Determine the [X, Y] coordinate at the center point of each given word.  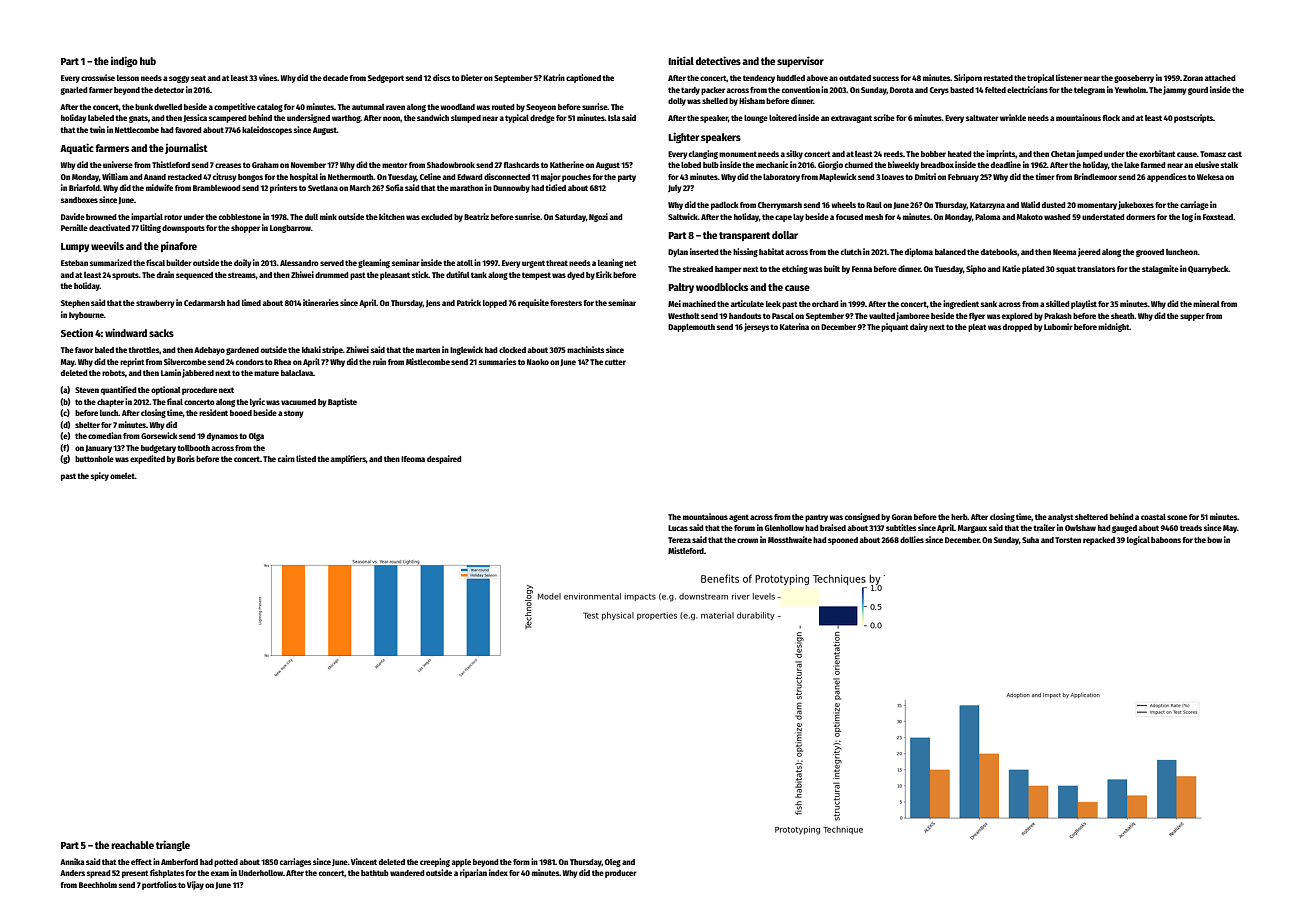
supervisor [800, 61]
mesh [874, 217]
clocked [512, 350]
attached [1220, 78]
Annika [72, 861]
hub [148, 61]
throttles [143, 350]
